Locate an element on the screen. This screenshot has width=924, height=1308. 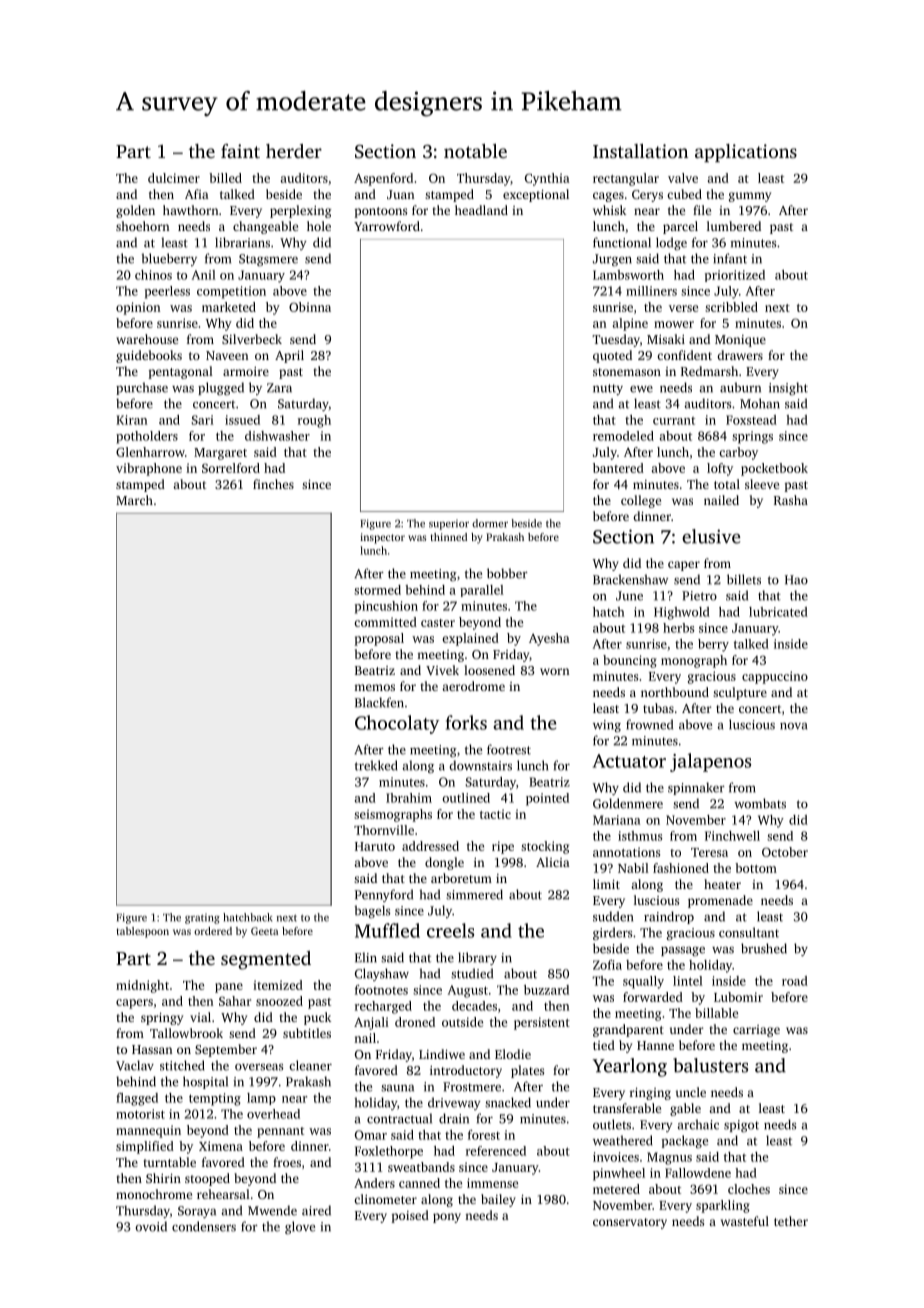
overhead is located at coordinates (273, 1114).
